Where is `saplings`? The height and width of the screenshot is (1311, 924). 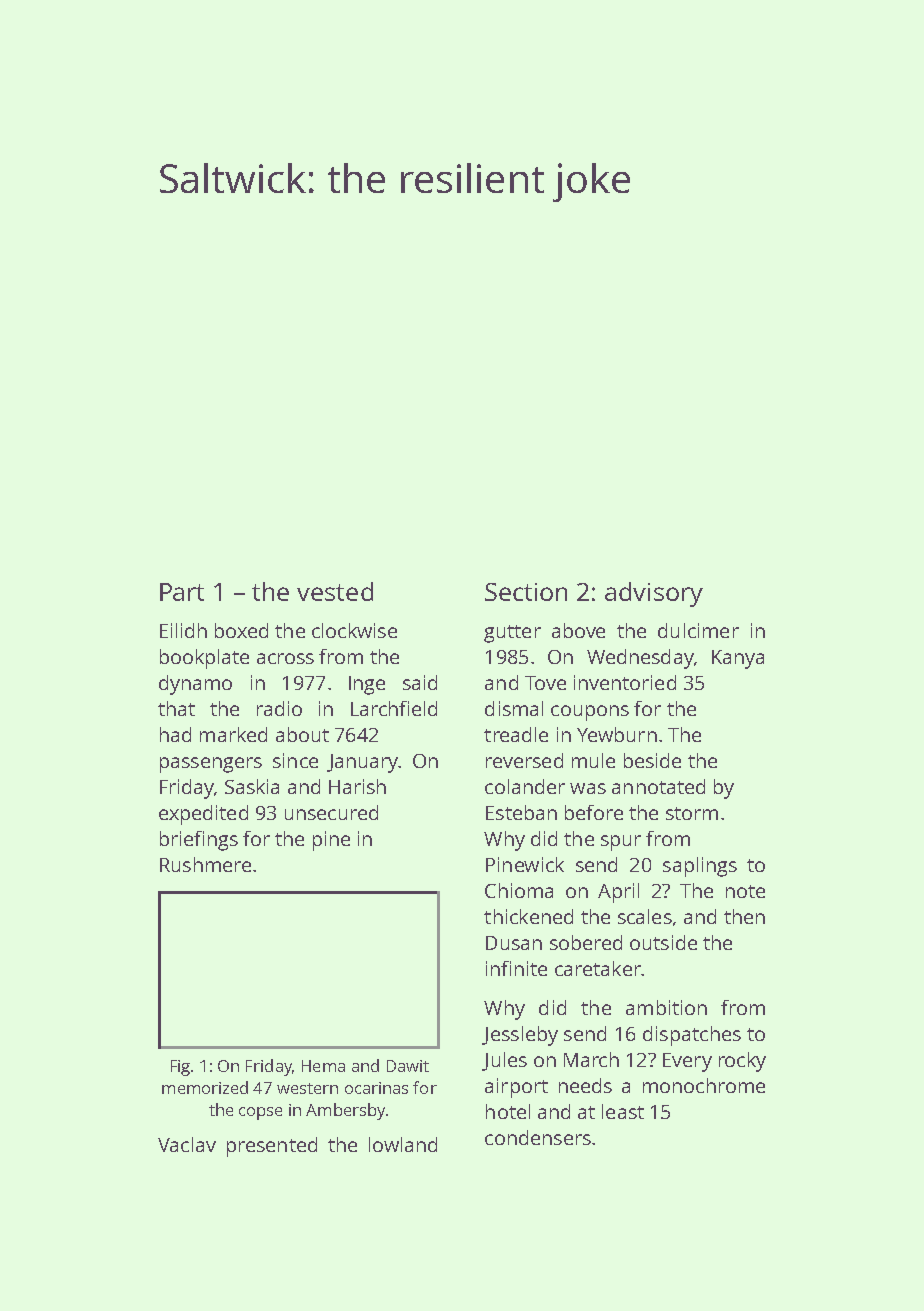 saplings is located at coordinates (700, 867).
